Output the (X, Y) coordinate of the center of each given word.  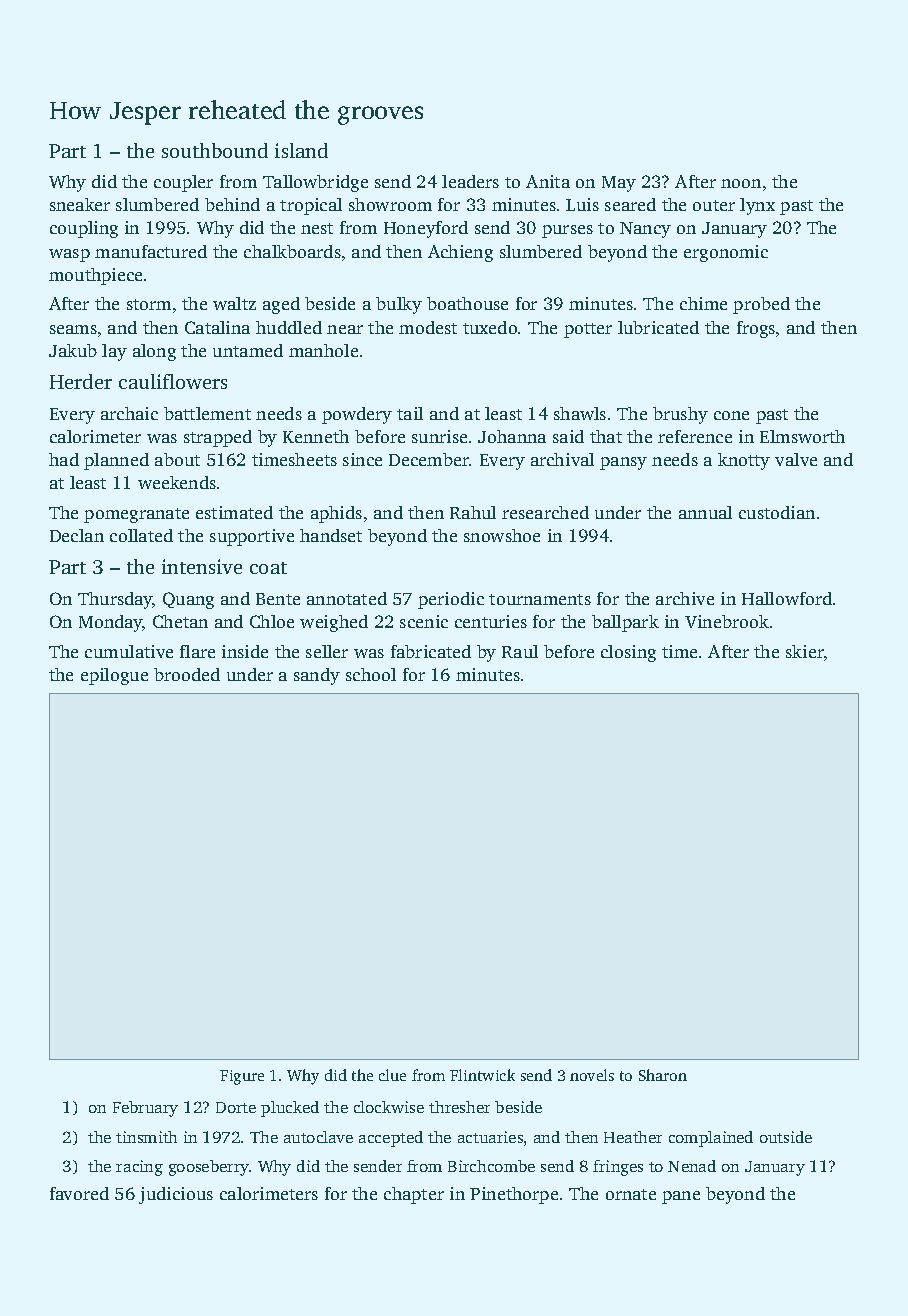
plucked (290, 1109)
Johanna (512, 436)
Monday (111, 623)
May (619, 184)
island (301, 150)
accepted (391, 1139)
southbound (215, 150)
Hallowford (787, 598)
